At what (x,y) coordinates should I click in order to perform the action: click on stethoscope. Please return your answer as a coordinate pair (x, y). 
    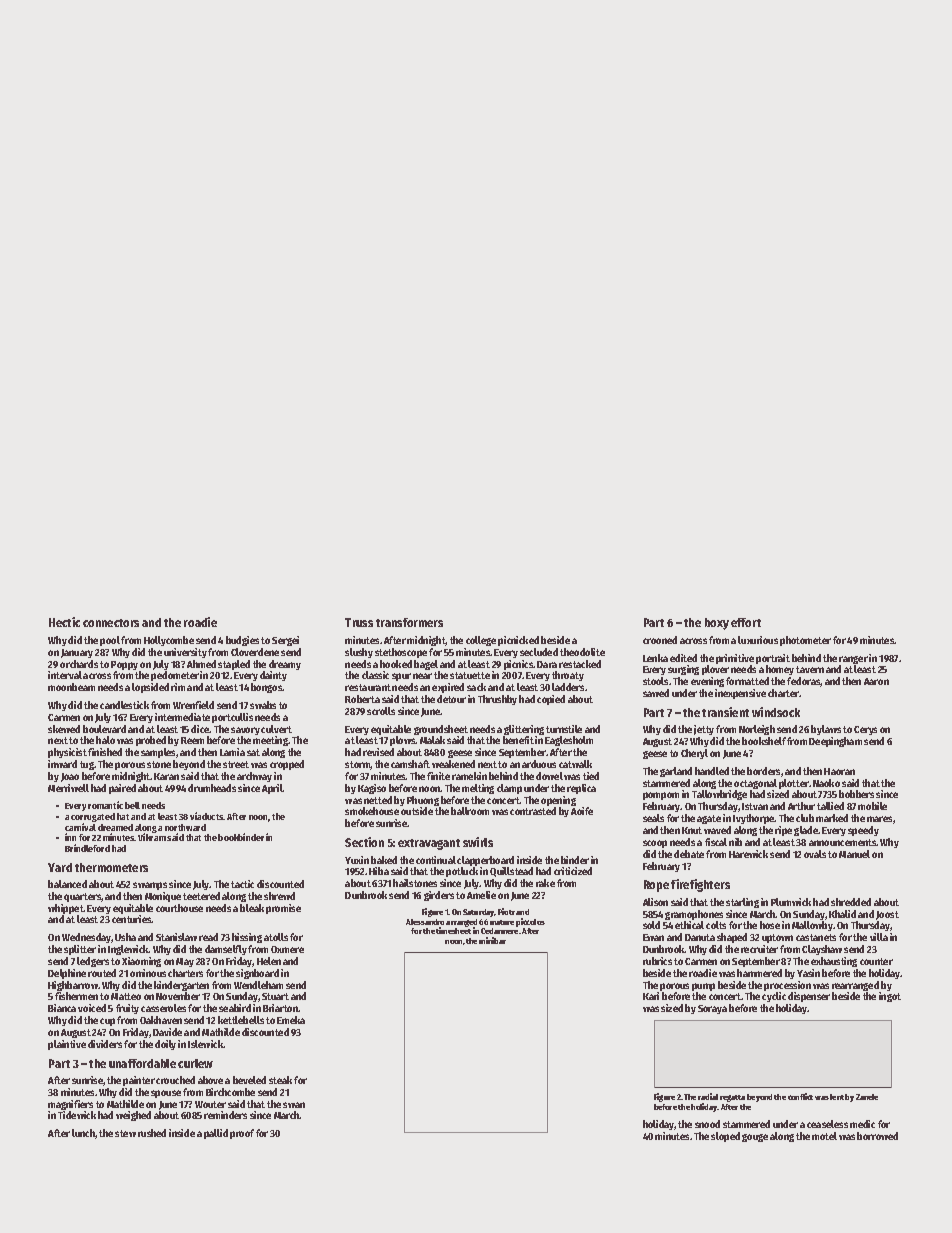
    Looking at the image, I should click on (401, 653).
